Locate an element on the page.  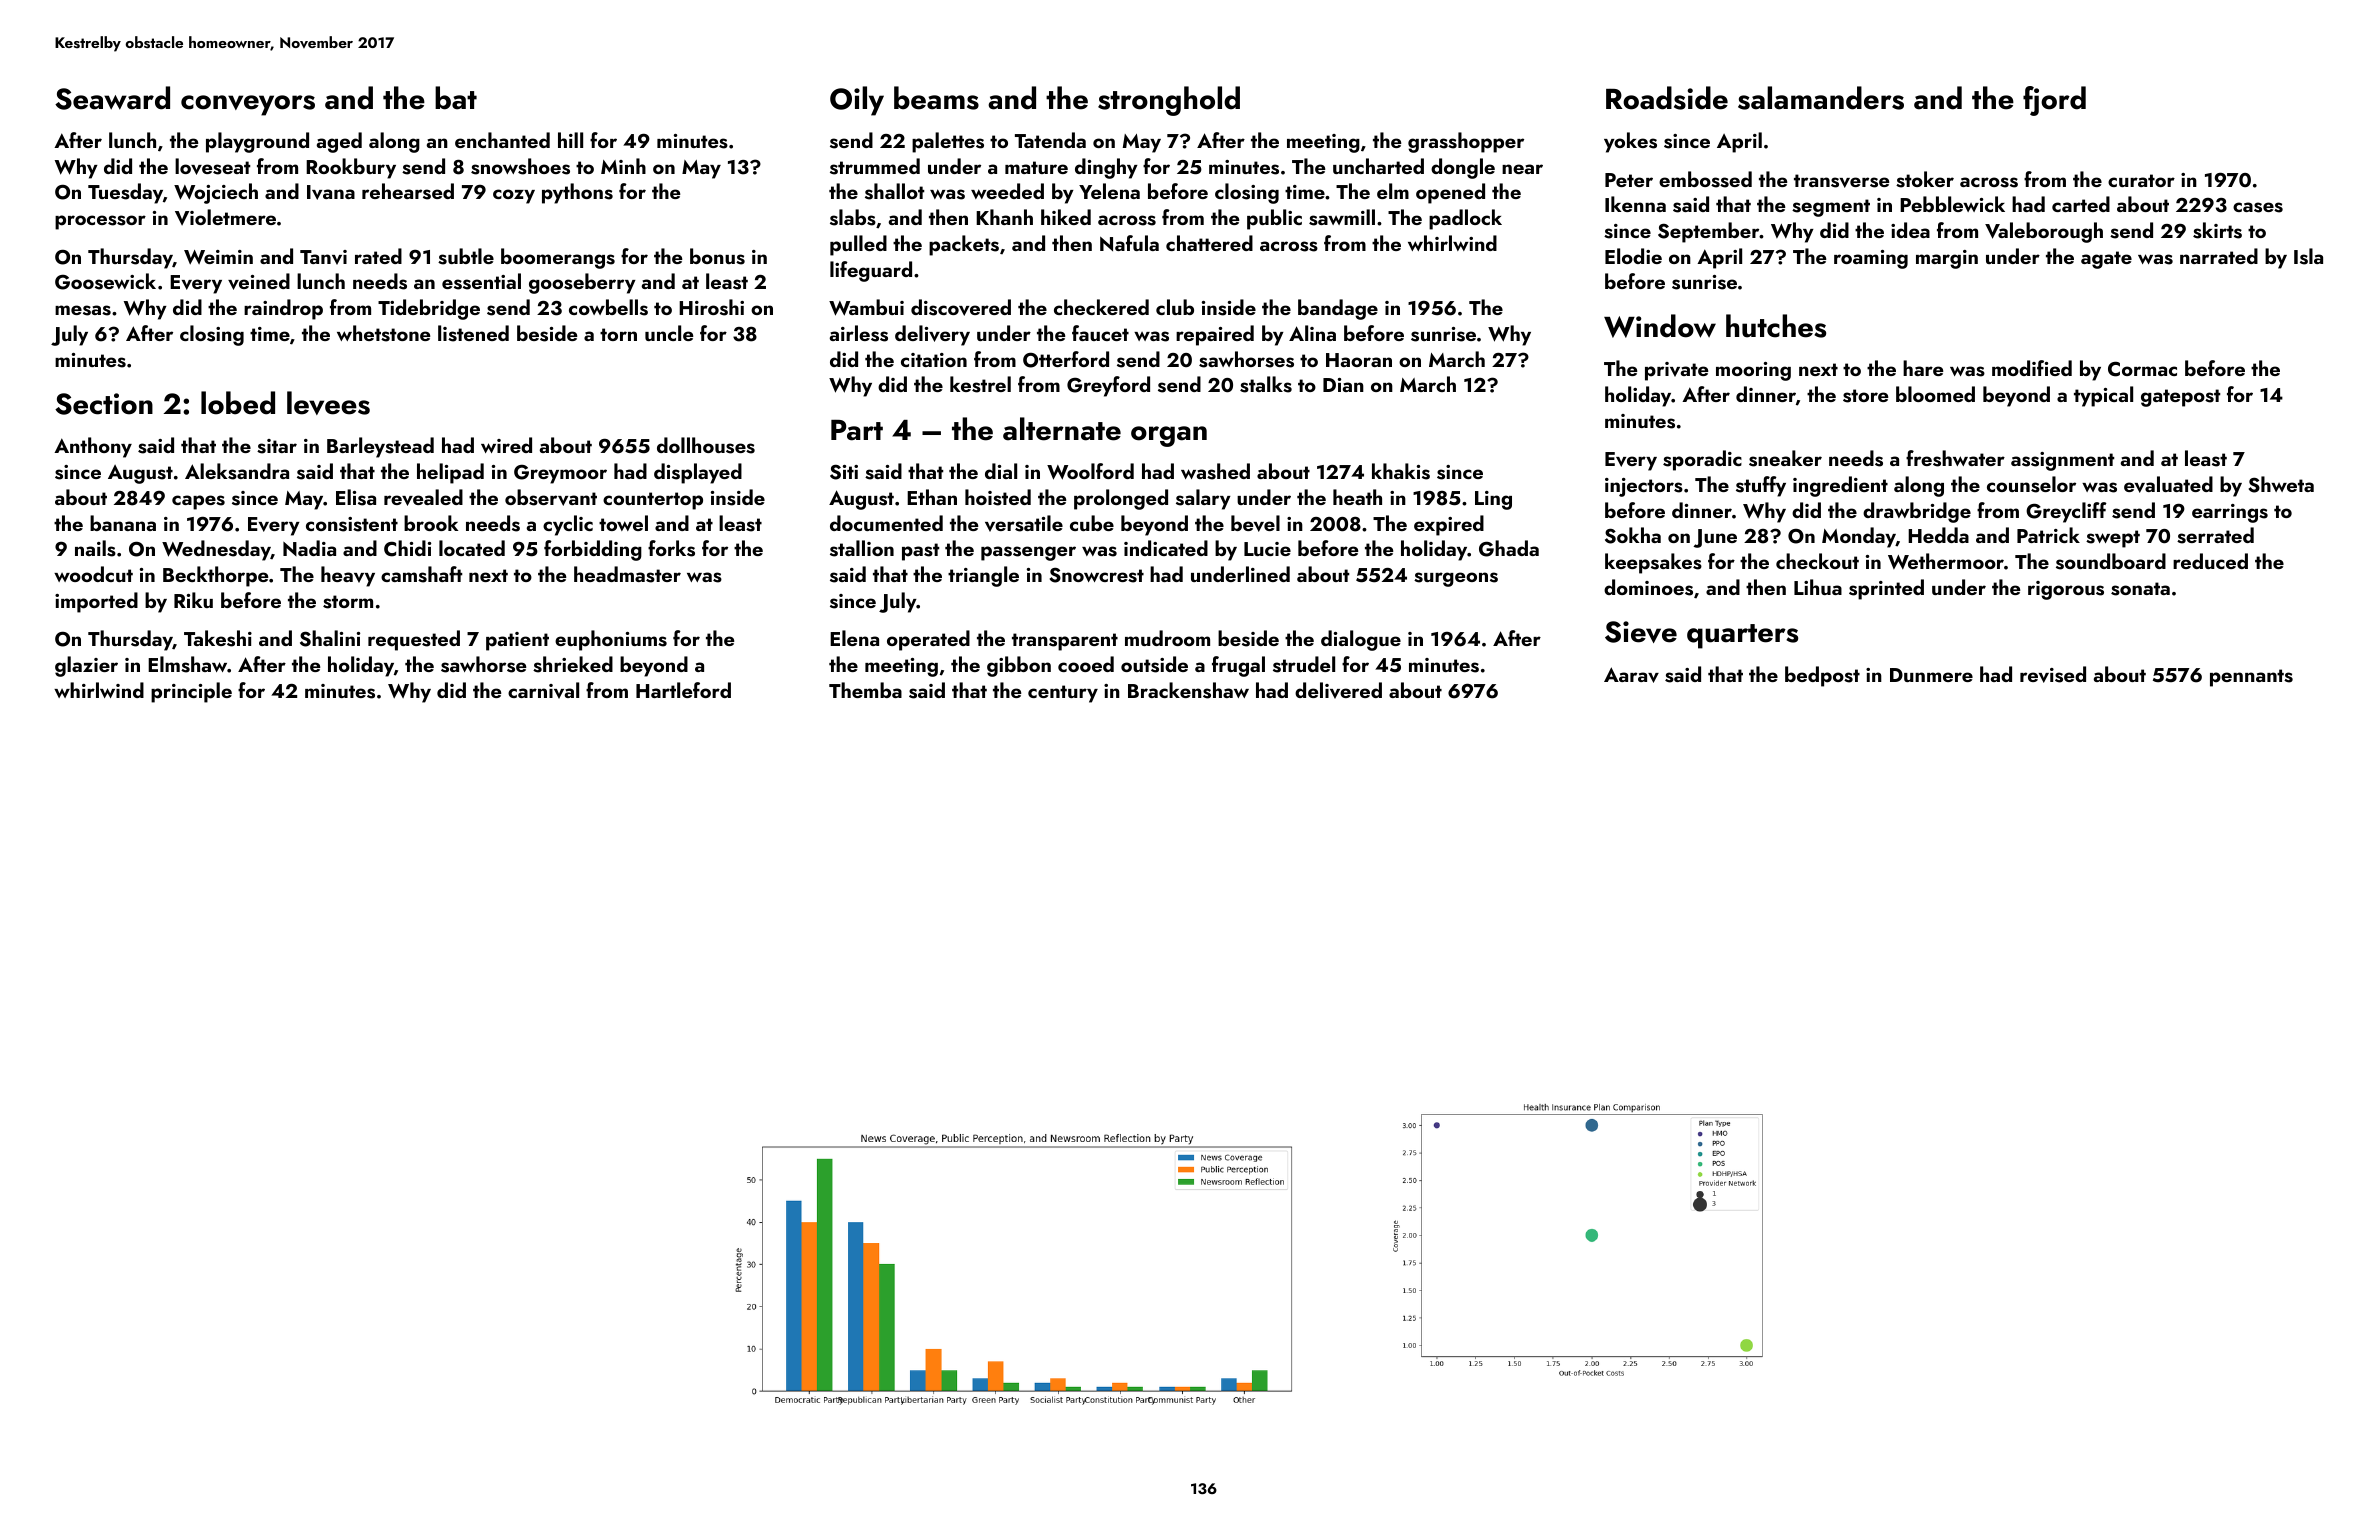
beams is located at coordinates (936, 98).
